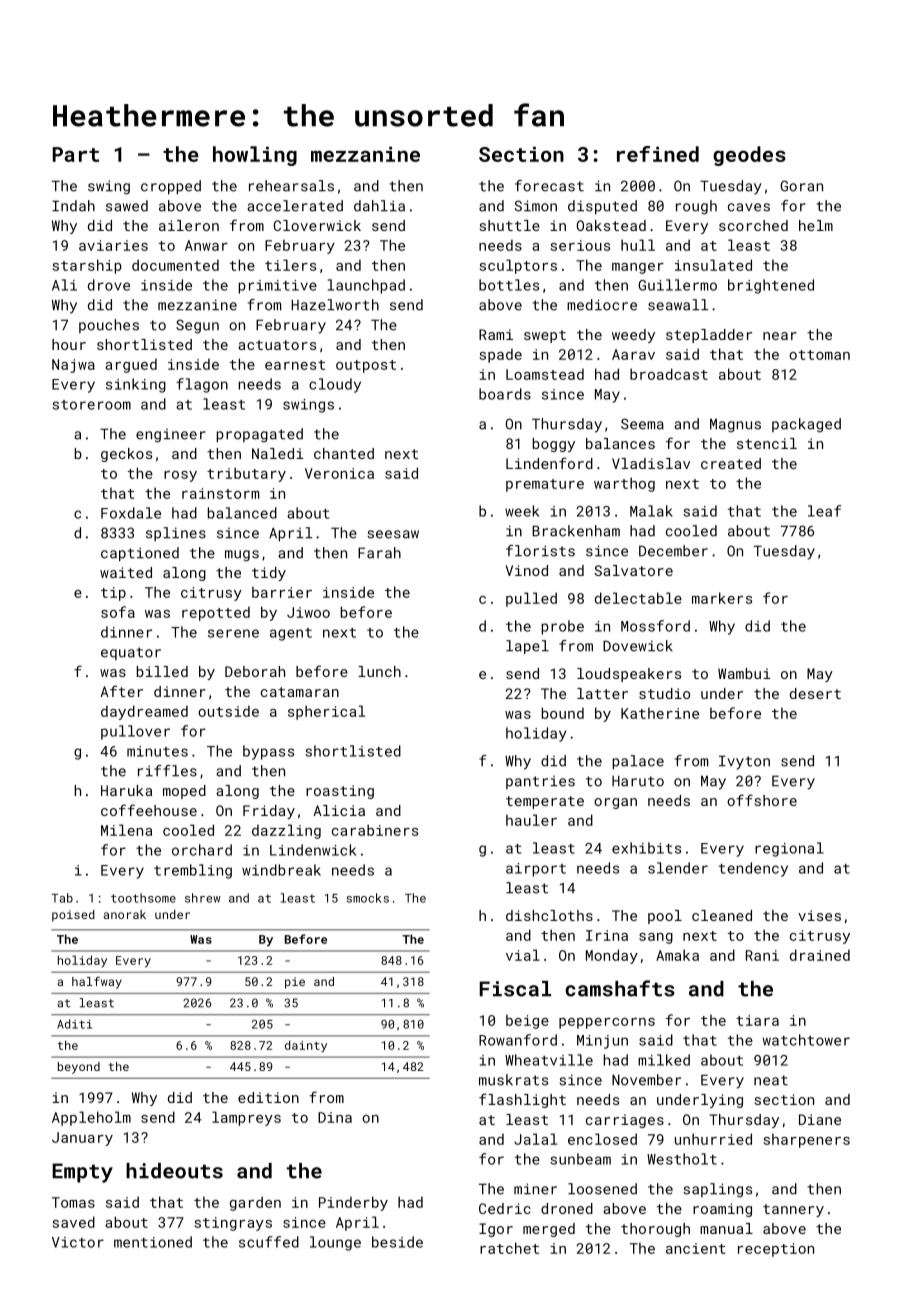 This screenshot has width=908, height=1316. Describe the element at coordinates (79, 1068) in the screenshot. I see `beyond` at that location.
